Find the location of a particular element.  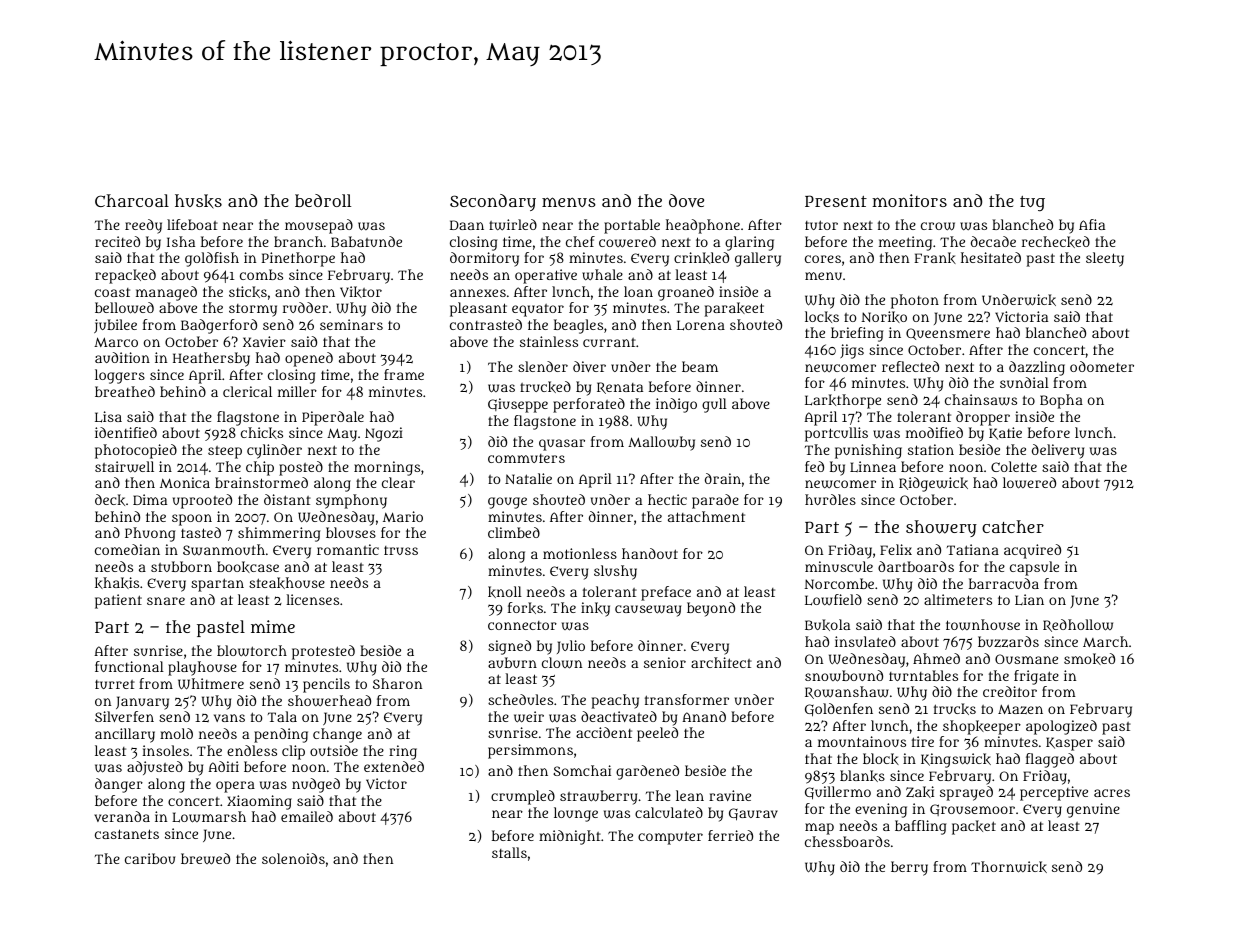

stormy is located at coordinates (253, 310).
